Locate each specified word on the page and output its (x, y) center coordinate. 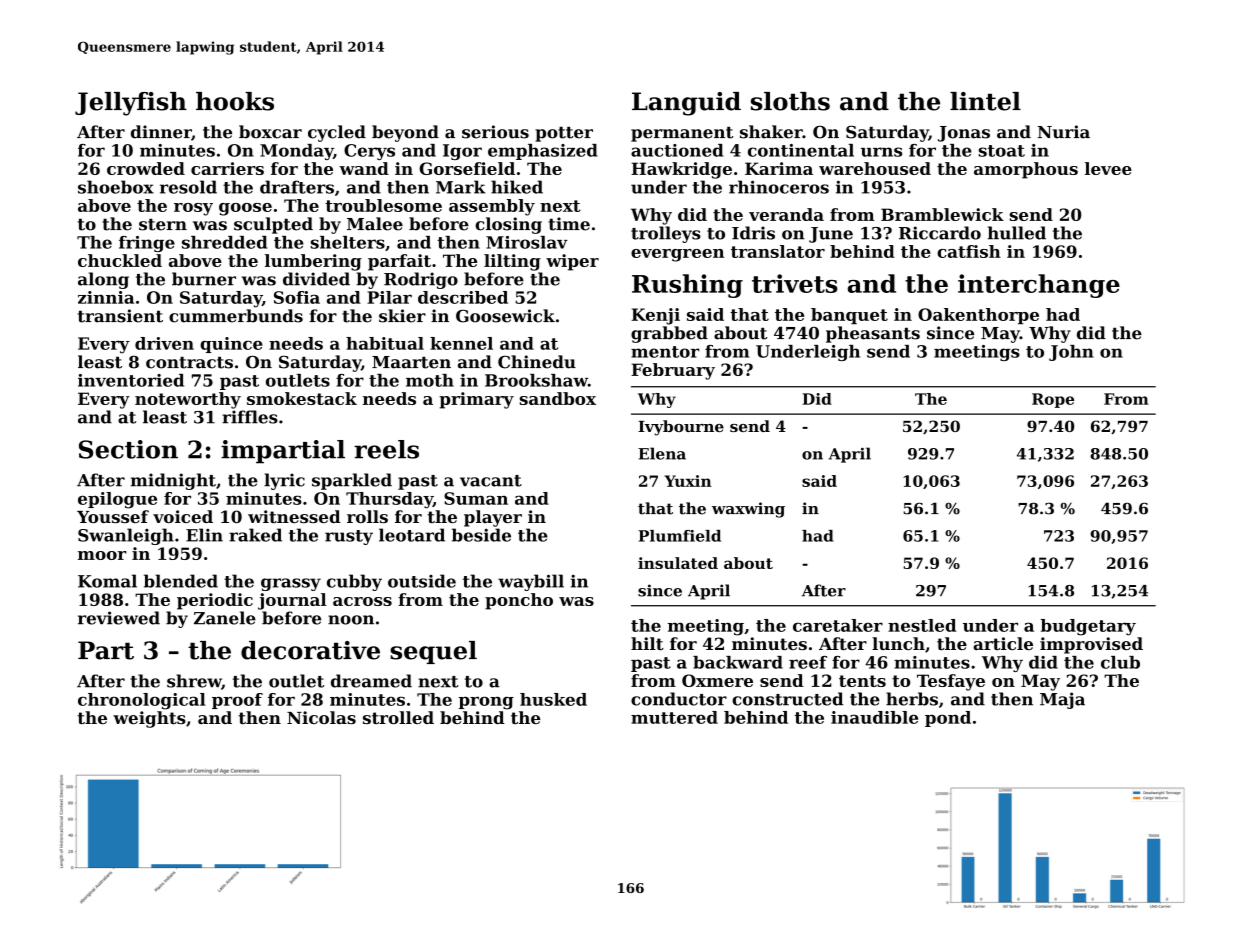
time (569, 224)
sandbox (557, 398)
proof (237, 701)
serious (495, 132)
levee (1108, 168)
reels (386, 449)
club (1120, 662)
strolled (398, 717)
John (1071, 353)
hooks (235, 101)
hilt (647, 643)
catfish (969, 251)
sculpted (273, 225)
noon (351, 620)
